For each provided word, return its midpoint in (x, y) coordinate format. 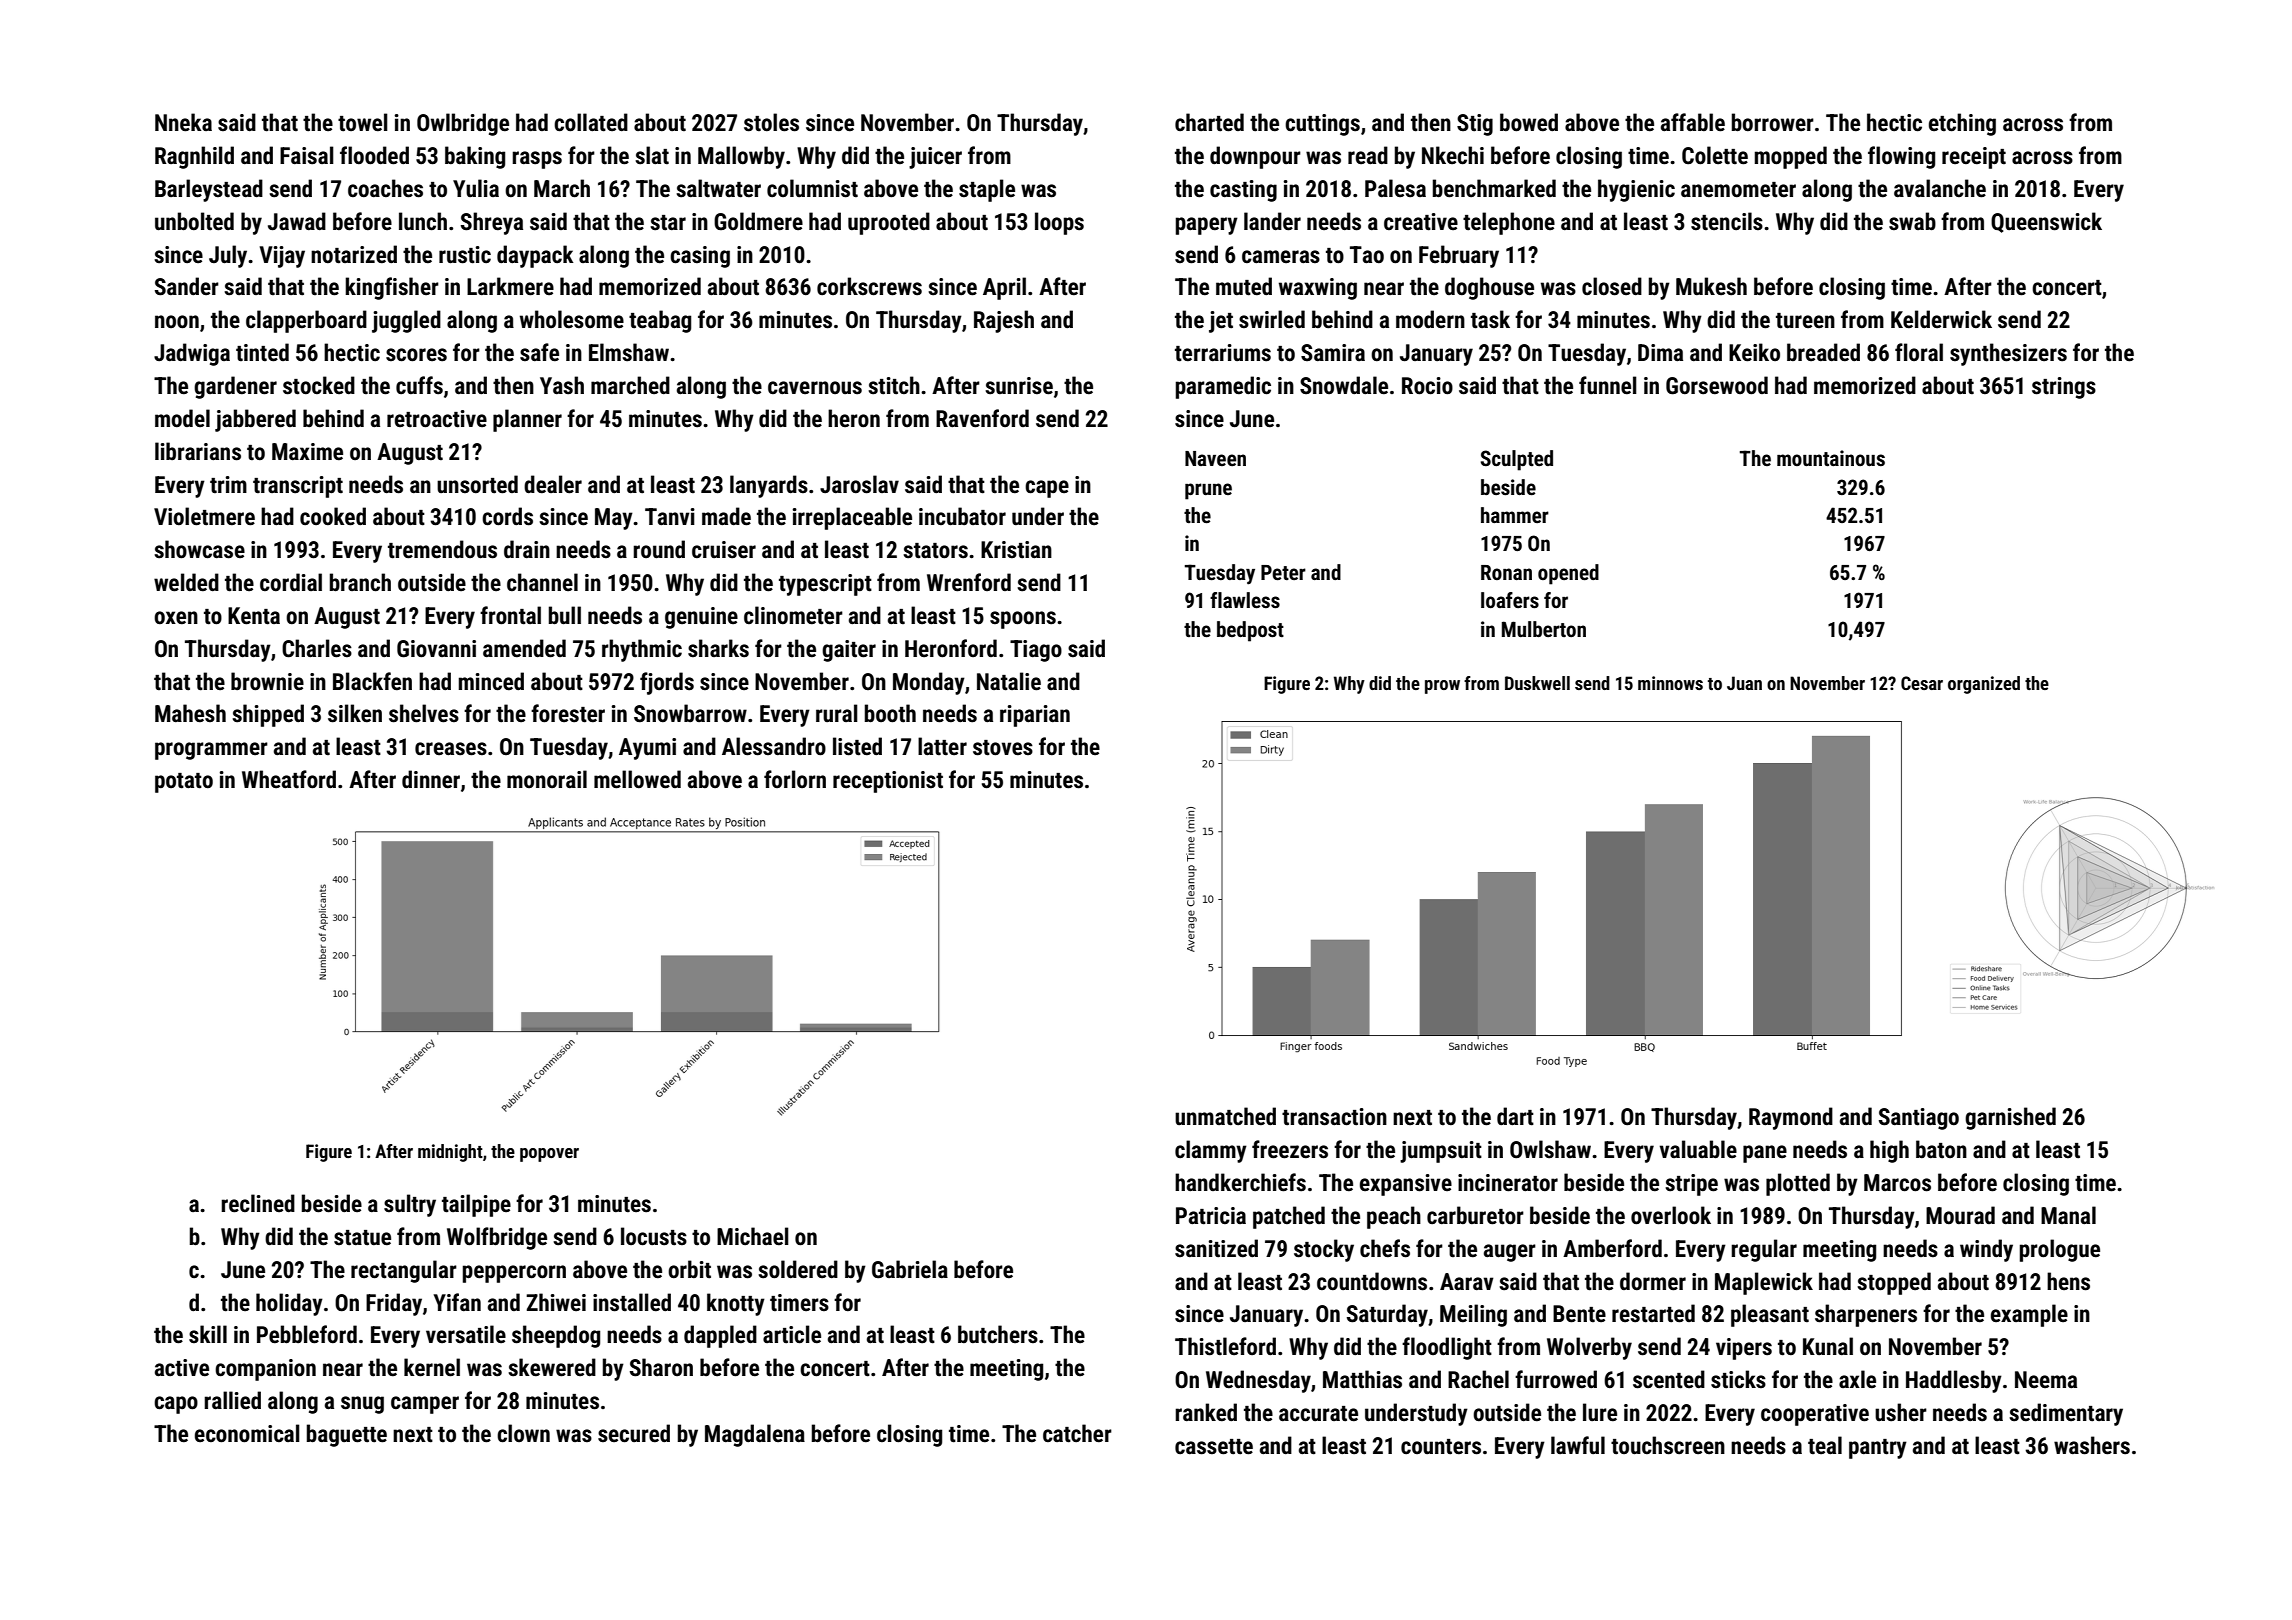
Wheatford (289, 779)
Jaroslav (859, 484)
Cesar (1922, 683)
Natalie (1009, 681)
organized (1984, 685)
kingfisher (392, 288)
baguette (347, 1435)
